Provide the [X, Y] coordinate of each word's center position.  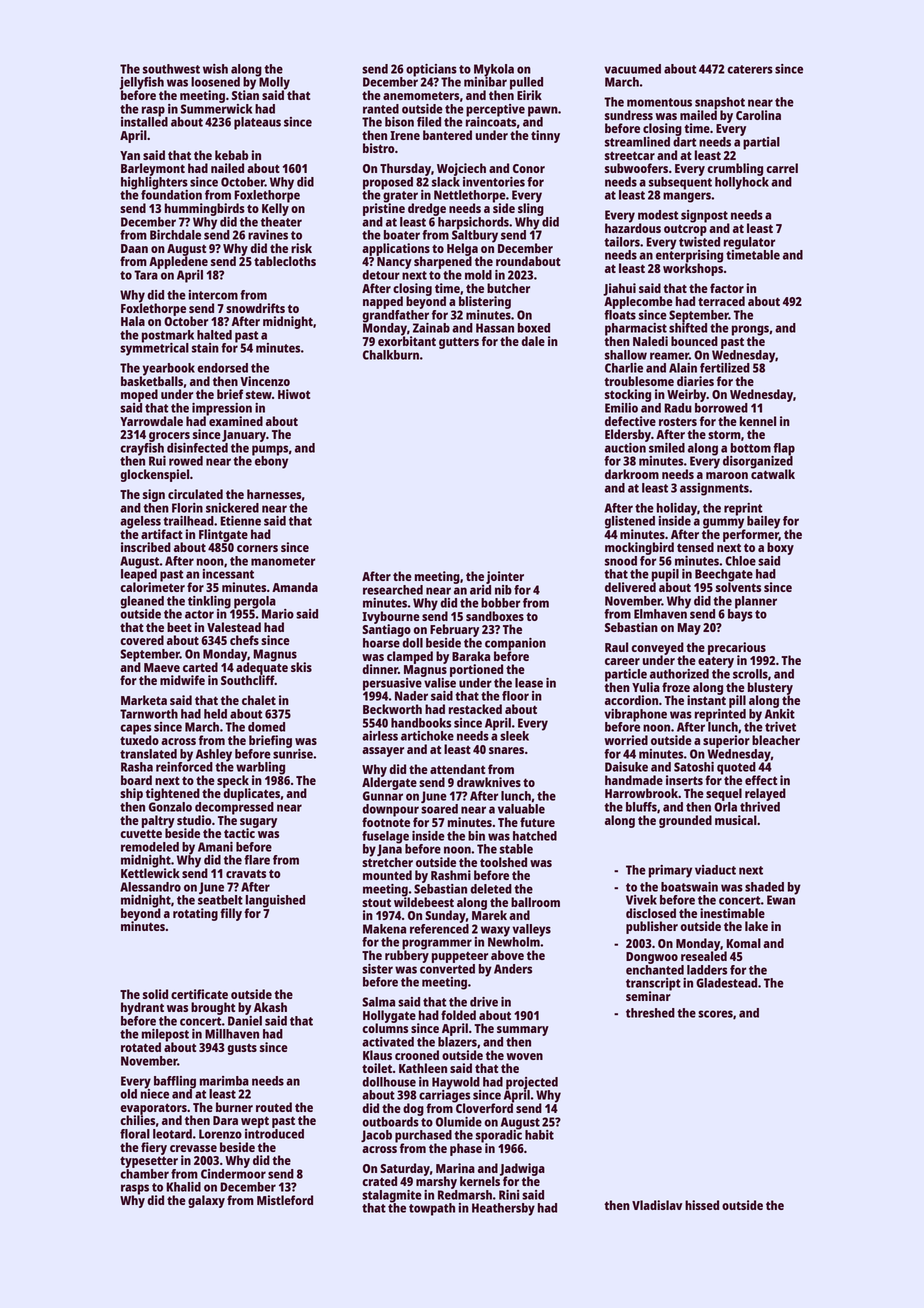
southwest [171, 69]
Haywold [456, 1083]
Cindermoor [233, 1174]
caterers [750, 69]
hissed [702, 1205]
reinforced [184, 767]
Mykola [494, 70]
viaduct [715, 870]
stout [376, 902]
